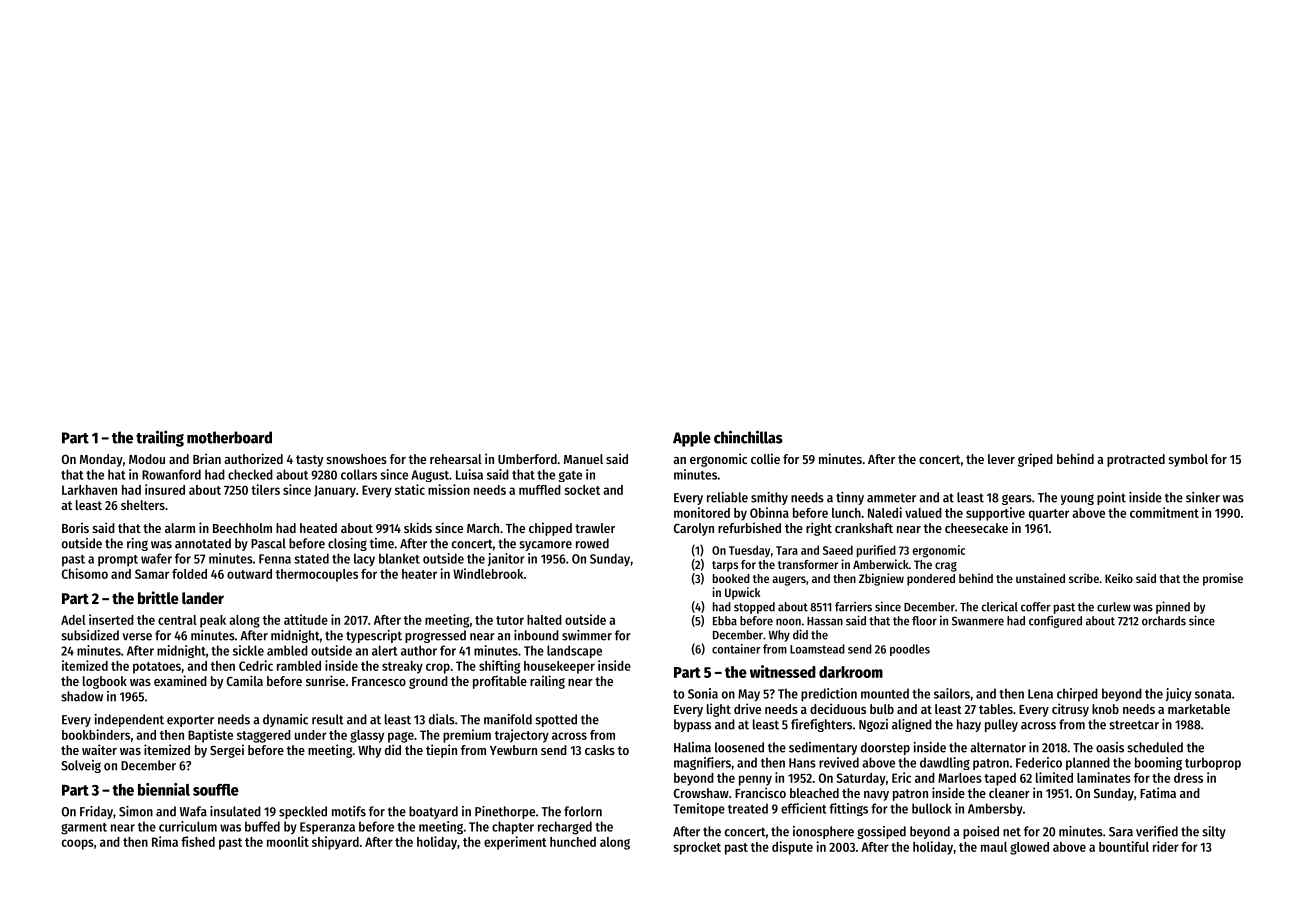  I want to click on poodles, so click(910, 650).
